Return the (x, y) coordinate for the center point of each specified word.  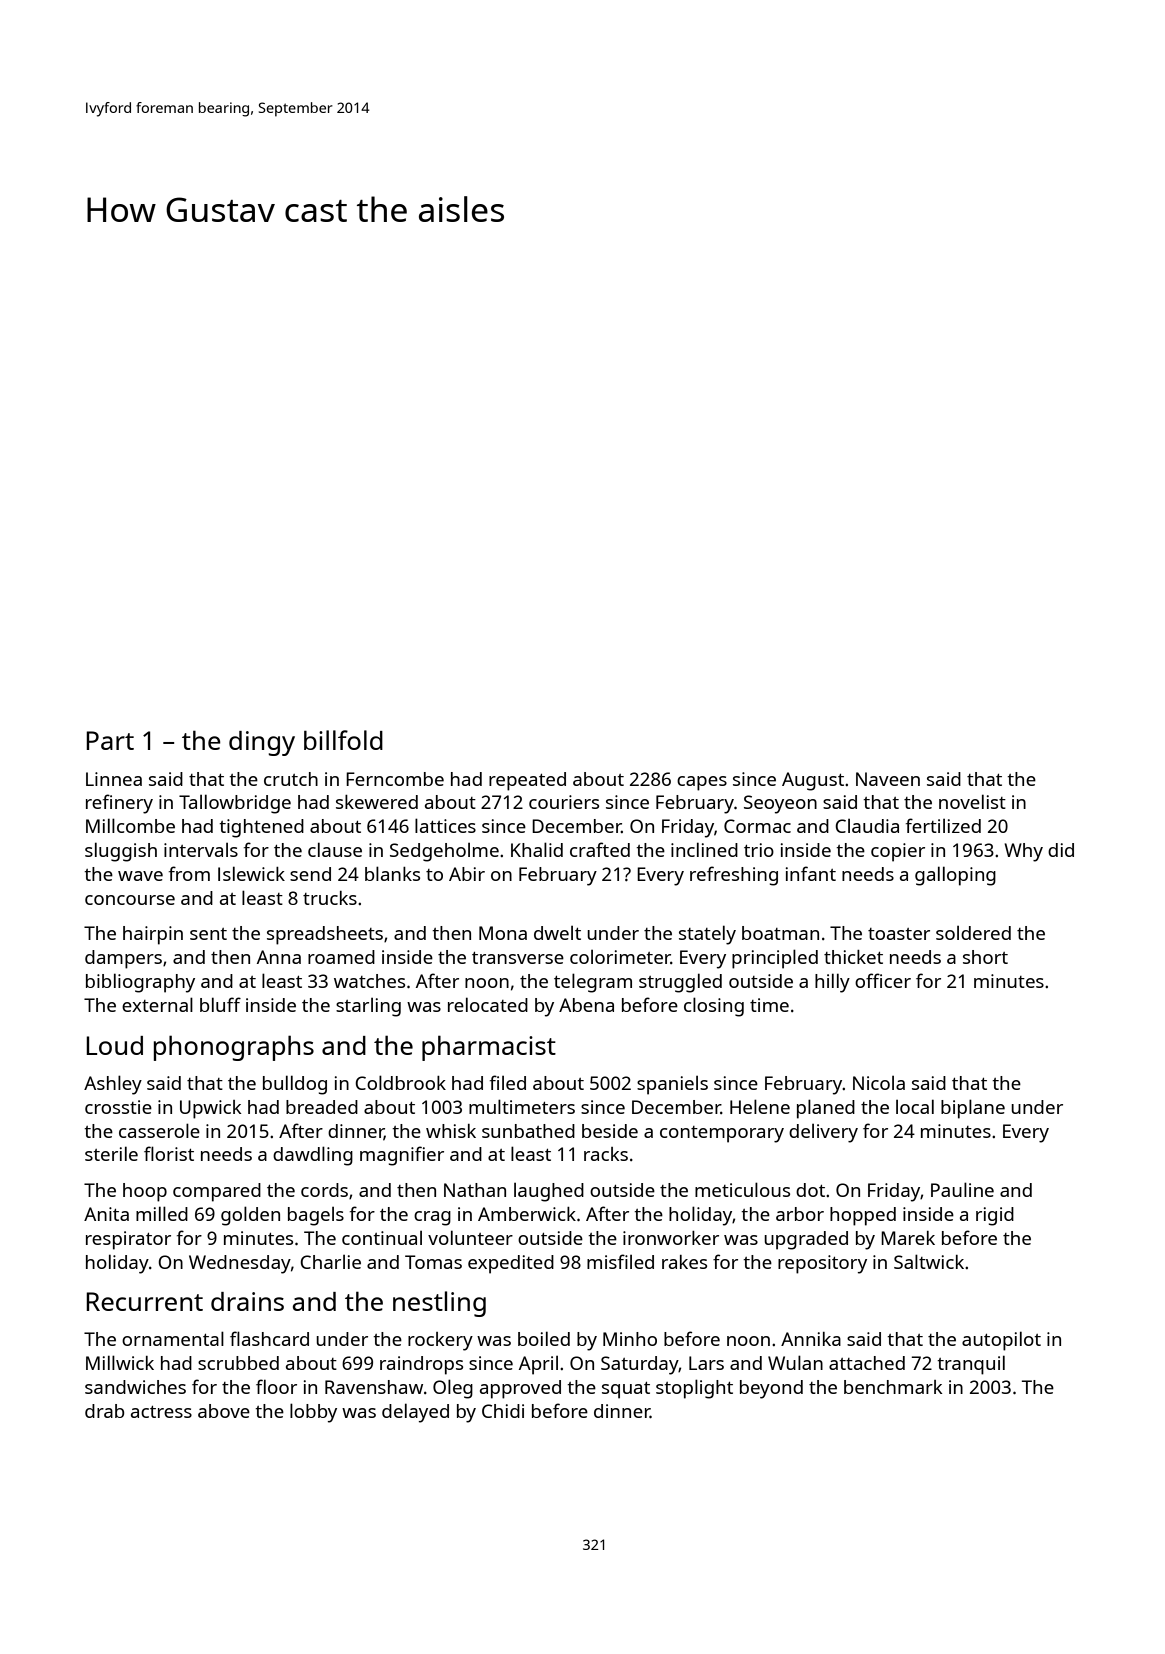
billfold (343, 740)
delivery (823, 1133)
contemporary (722, 1134)
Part (110, 740)
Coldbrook (400, 1082)
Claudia (867, 826)
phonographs (234, 1048)
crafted (600, 849)
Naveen (888, 779)
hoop (145, 1192)
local (915, 1106)
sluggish (121, 852)
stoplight (694, 1389)
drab (104, 1411)
